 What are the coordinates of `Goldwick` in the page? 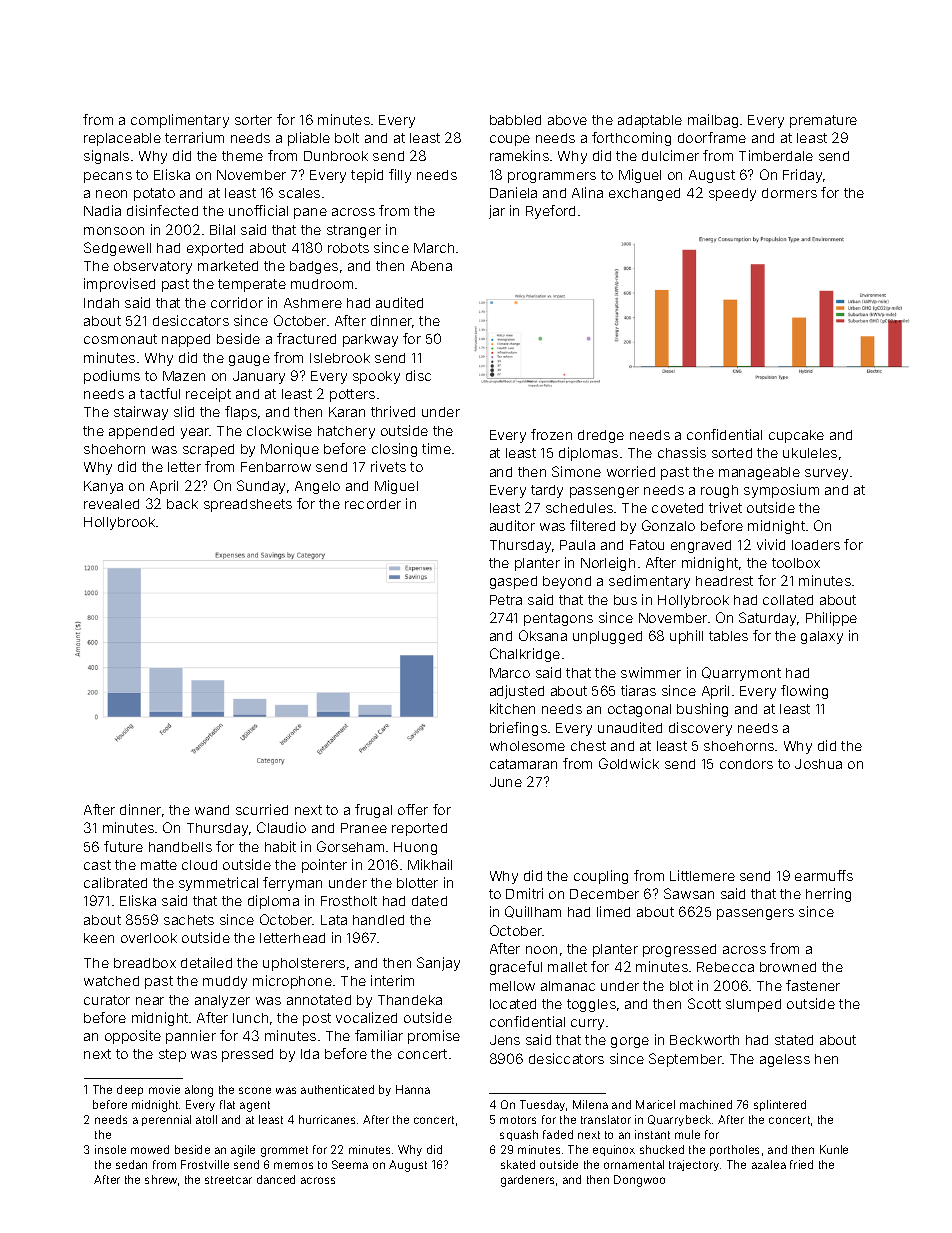 It's located at (629, 763).
